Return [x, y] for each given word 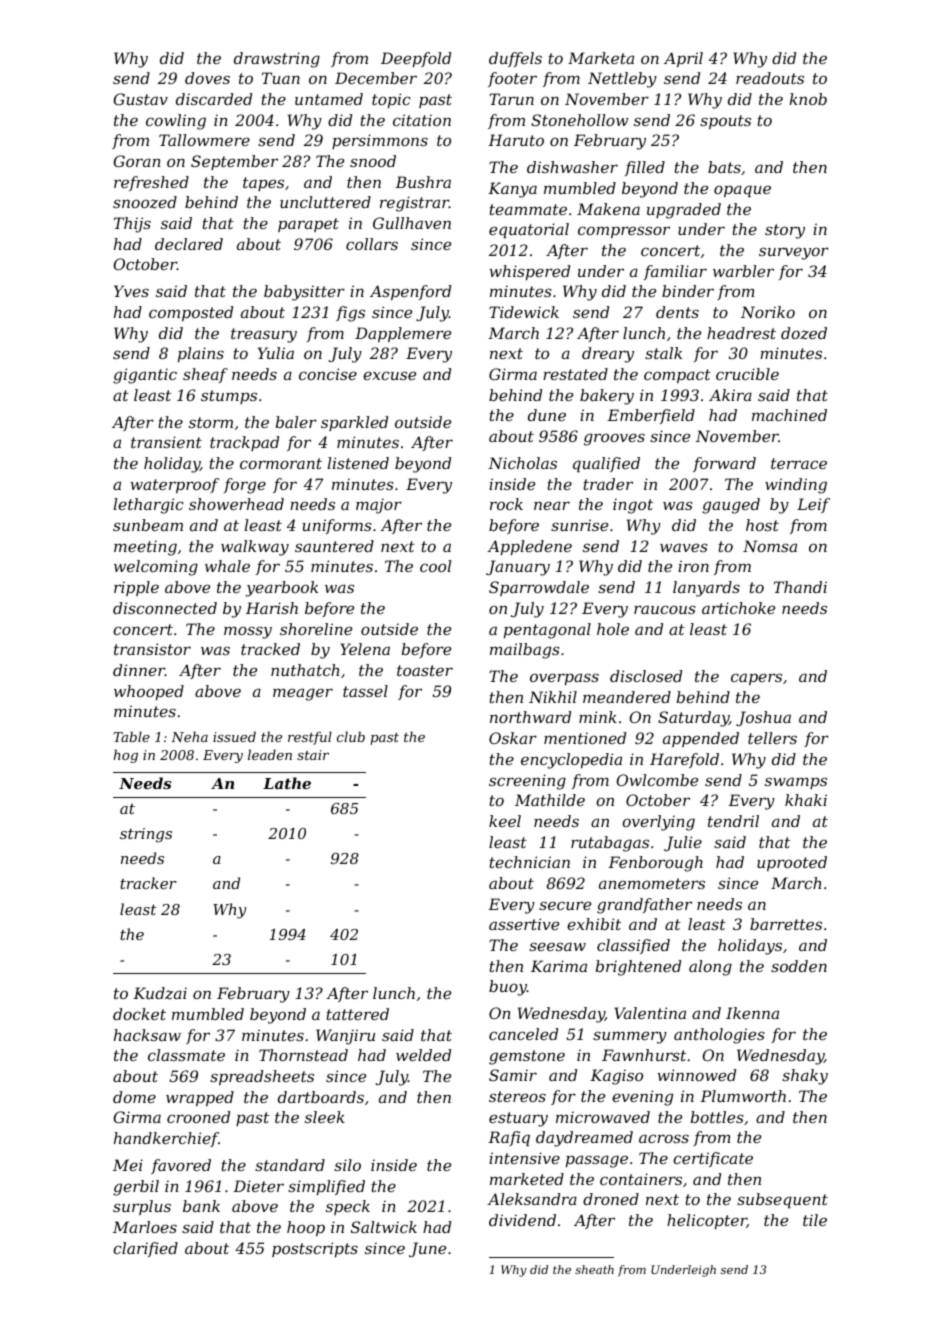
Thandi [800, 587]
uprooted [792, 863]
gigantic [145, 376]
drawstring [277, 60]
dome [134, 1097]
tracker [148, 883]
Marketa [601, 58]
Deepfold [416, 59]
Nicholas [522, 463]
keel [505, 821]
